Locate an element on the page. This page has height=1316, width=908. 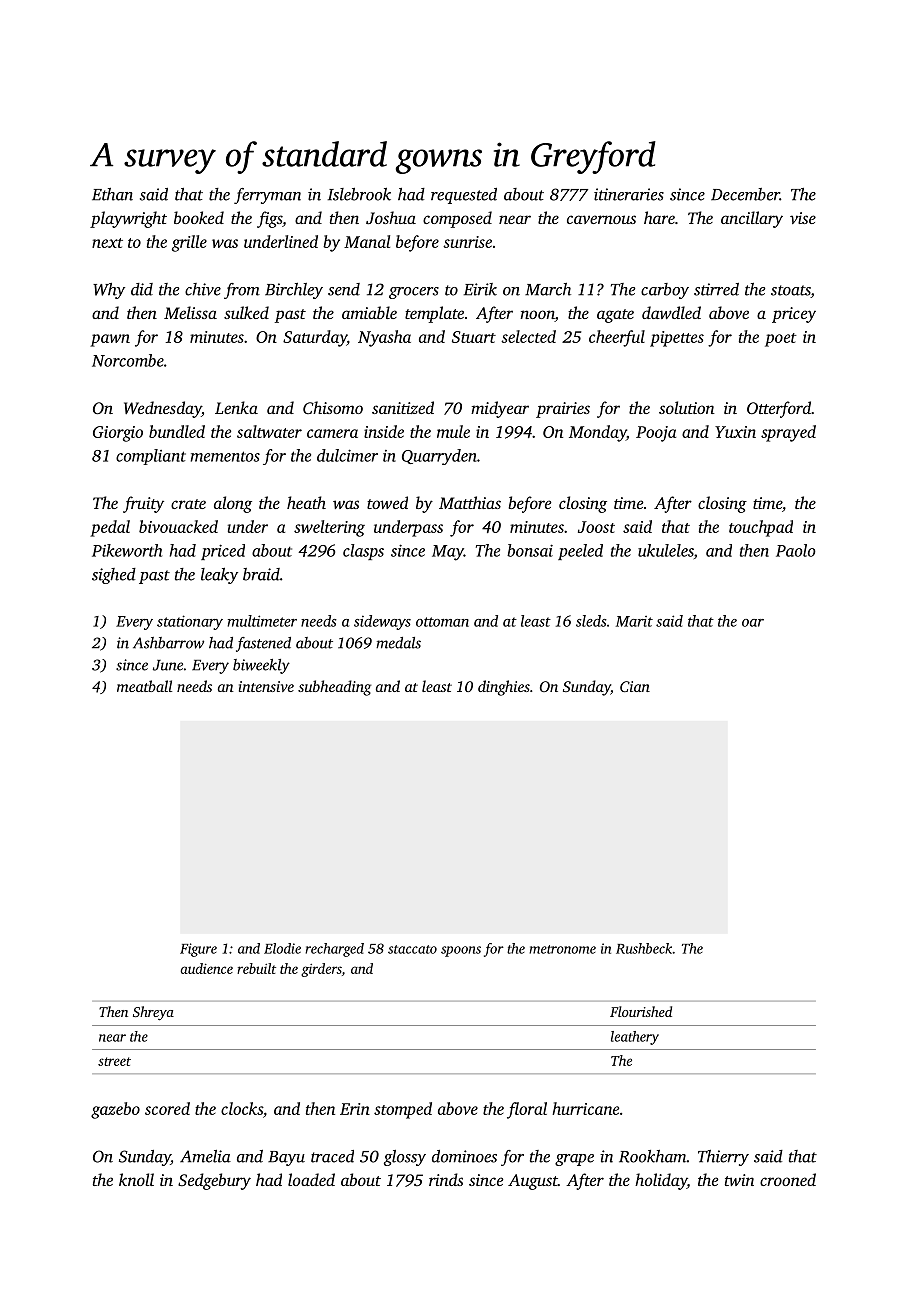
Lenka is located at coordinates (236, 407).
